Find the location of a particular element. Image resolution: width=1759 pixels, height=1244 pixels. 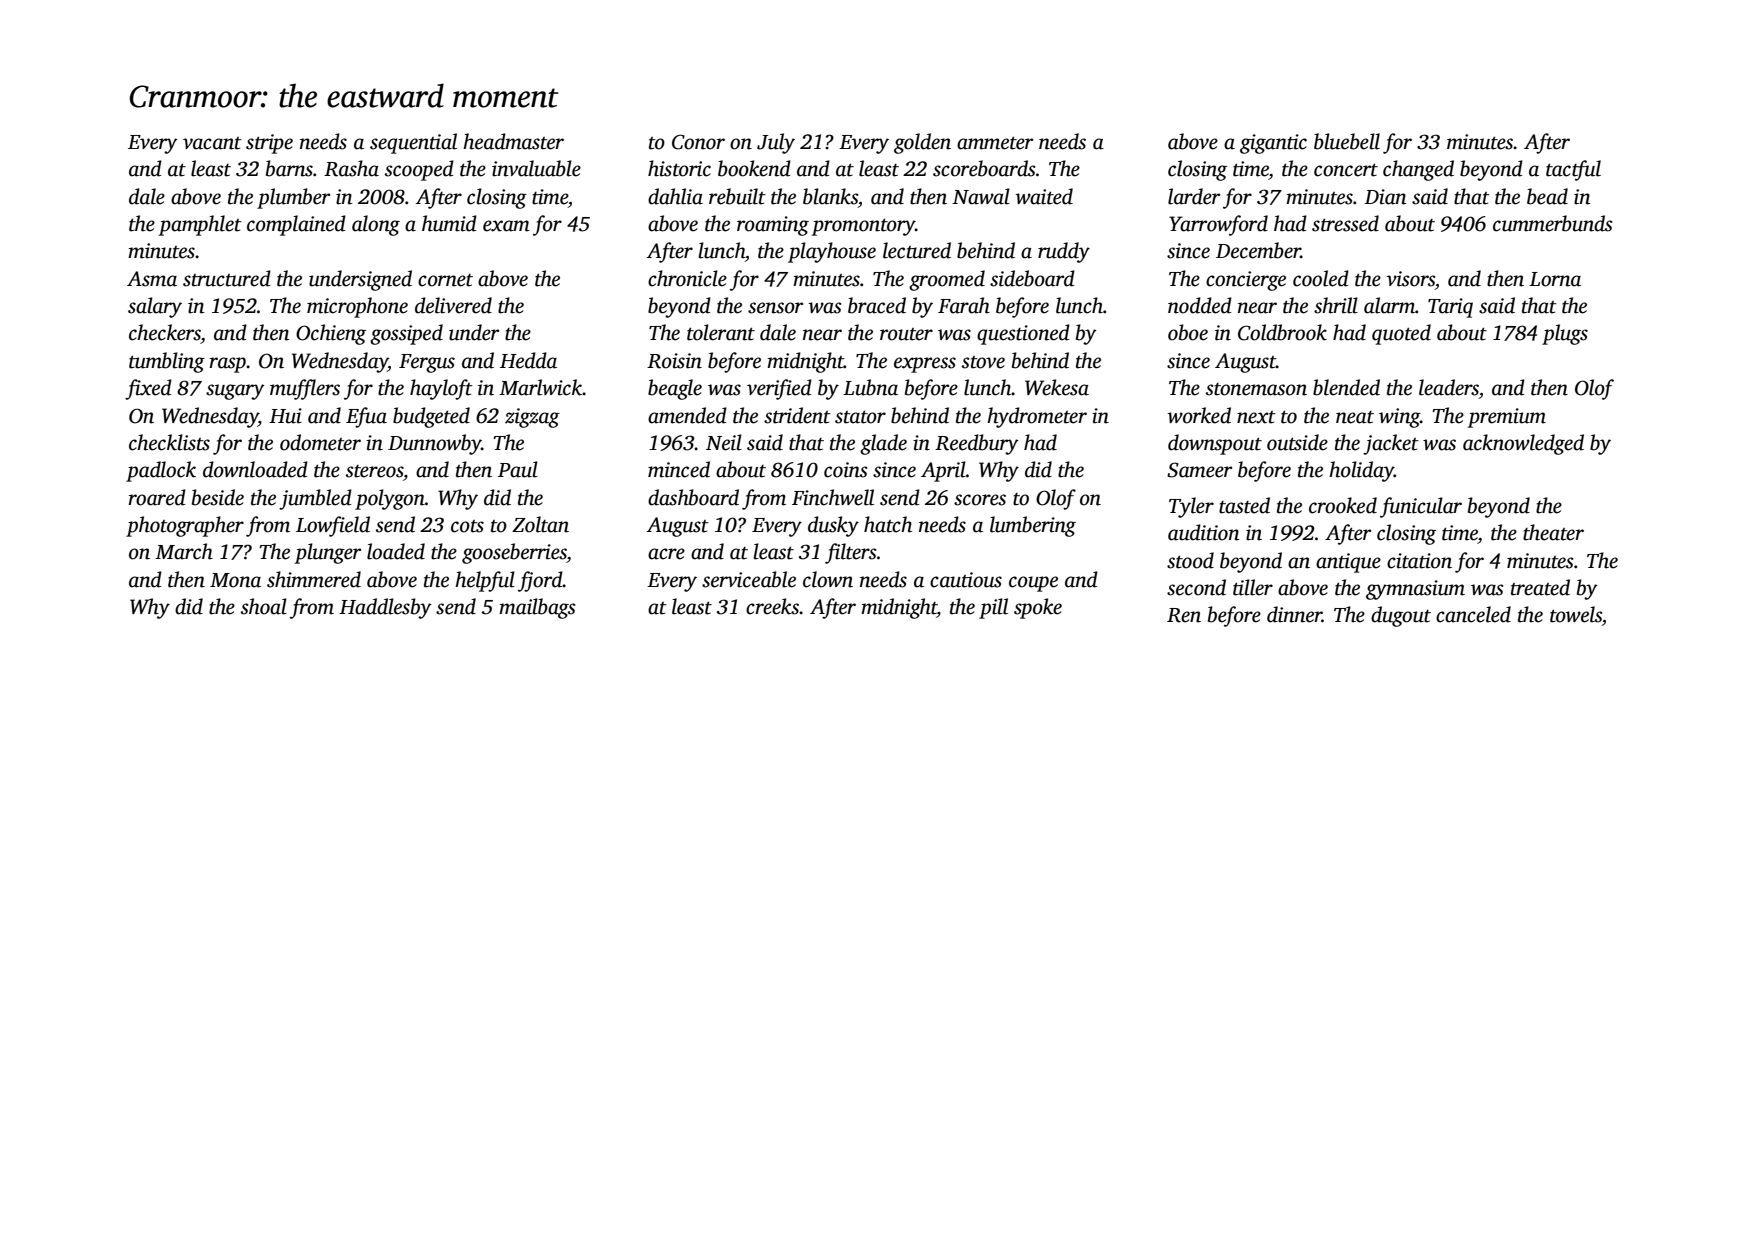

leaders is located at coordinates (1449, 387).
